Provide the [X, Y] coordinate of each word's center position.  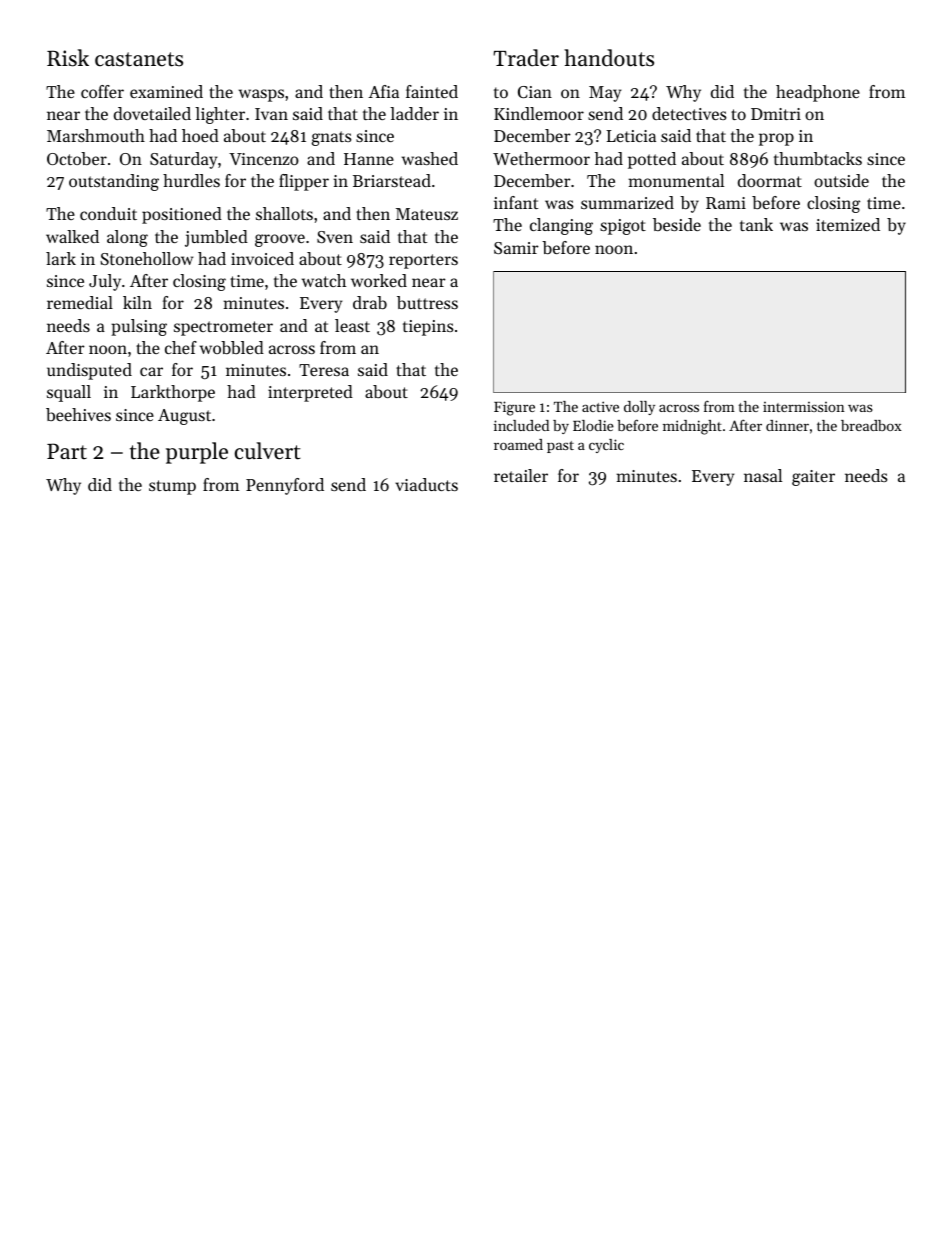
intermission [804, 407]
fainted [432, 91]
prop [776, 139]
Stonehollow [146, 258]
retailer [521, 475]
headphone [818, 93]
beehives [78, 414]
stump [172, 487]
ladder [414, 113]
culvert [268, 451]
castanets [139, 59]
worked [379, 280]
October [77, 158]
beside [677, 224]
